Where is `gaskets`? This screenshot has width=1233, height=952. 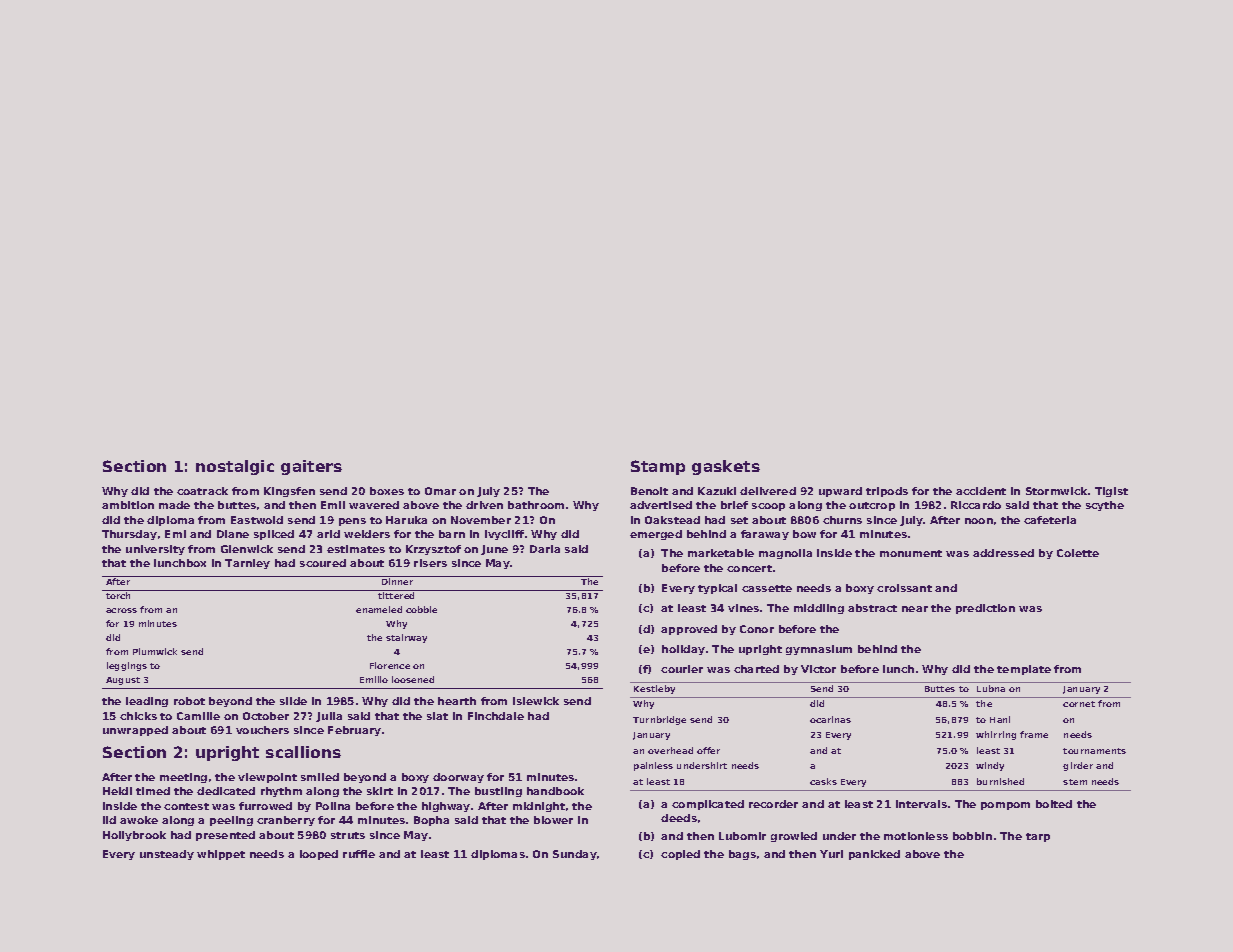 gaskets is located at coordinates (726, 467).
